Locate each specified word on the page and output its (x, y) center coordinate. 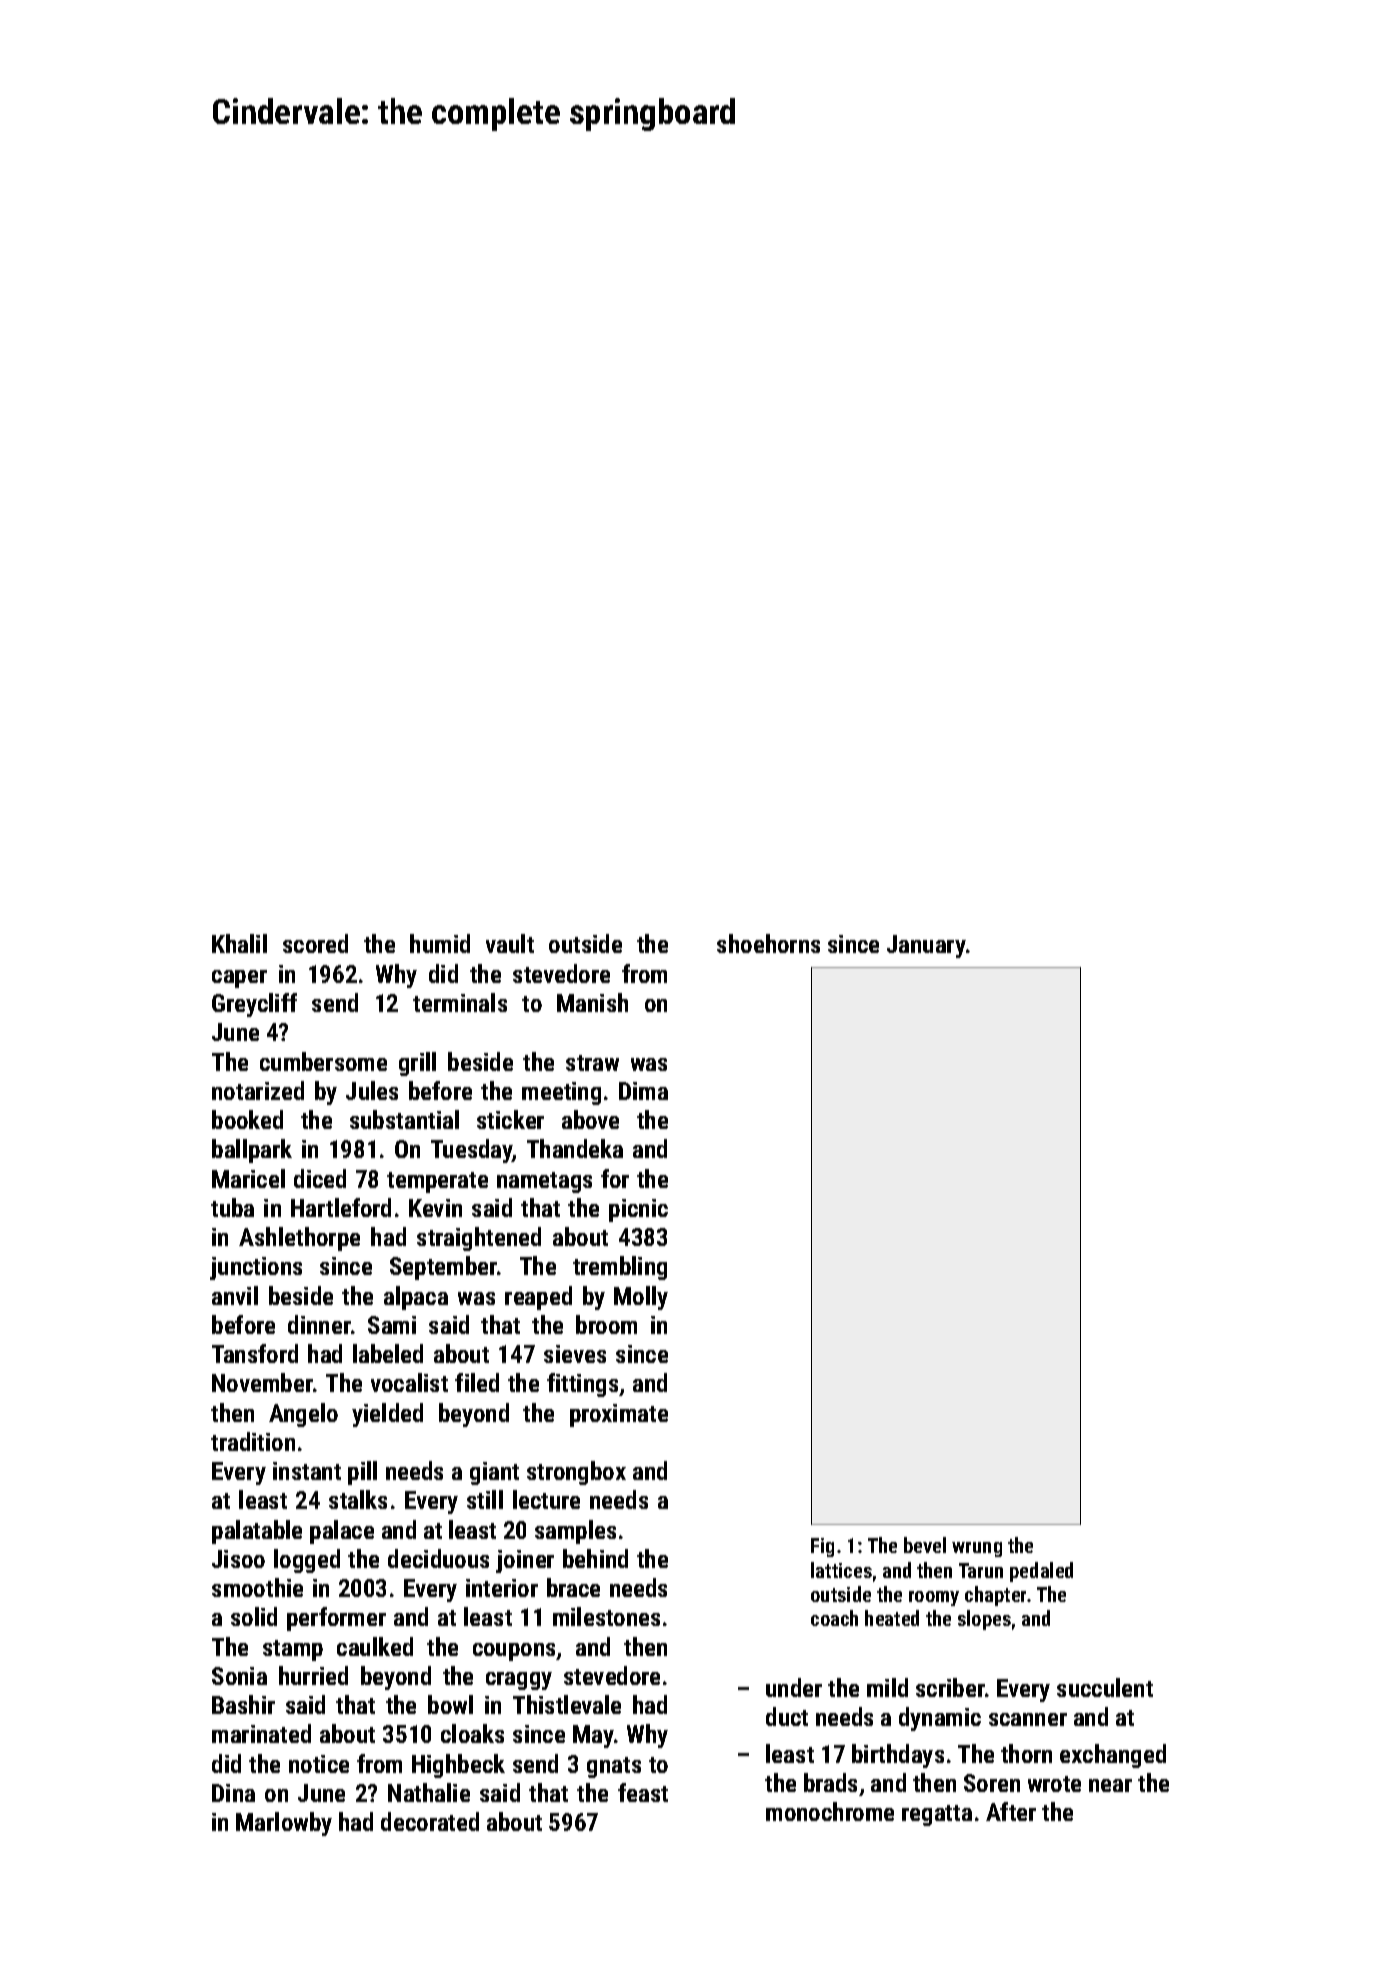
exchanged (1113, 1756)
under (794, 1687)
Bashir (243, 1704)
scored (315, 943)
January (926, 946)
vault (510, 943)
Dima (643, 1091)
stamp (293, 1650)
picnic (638, 1210)
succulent (1105, 1687)
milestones (606, 1616)
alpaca (416, 1298)
